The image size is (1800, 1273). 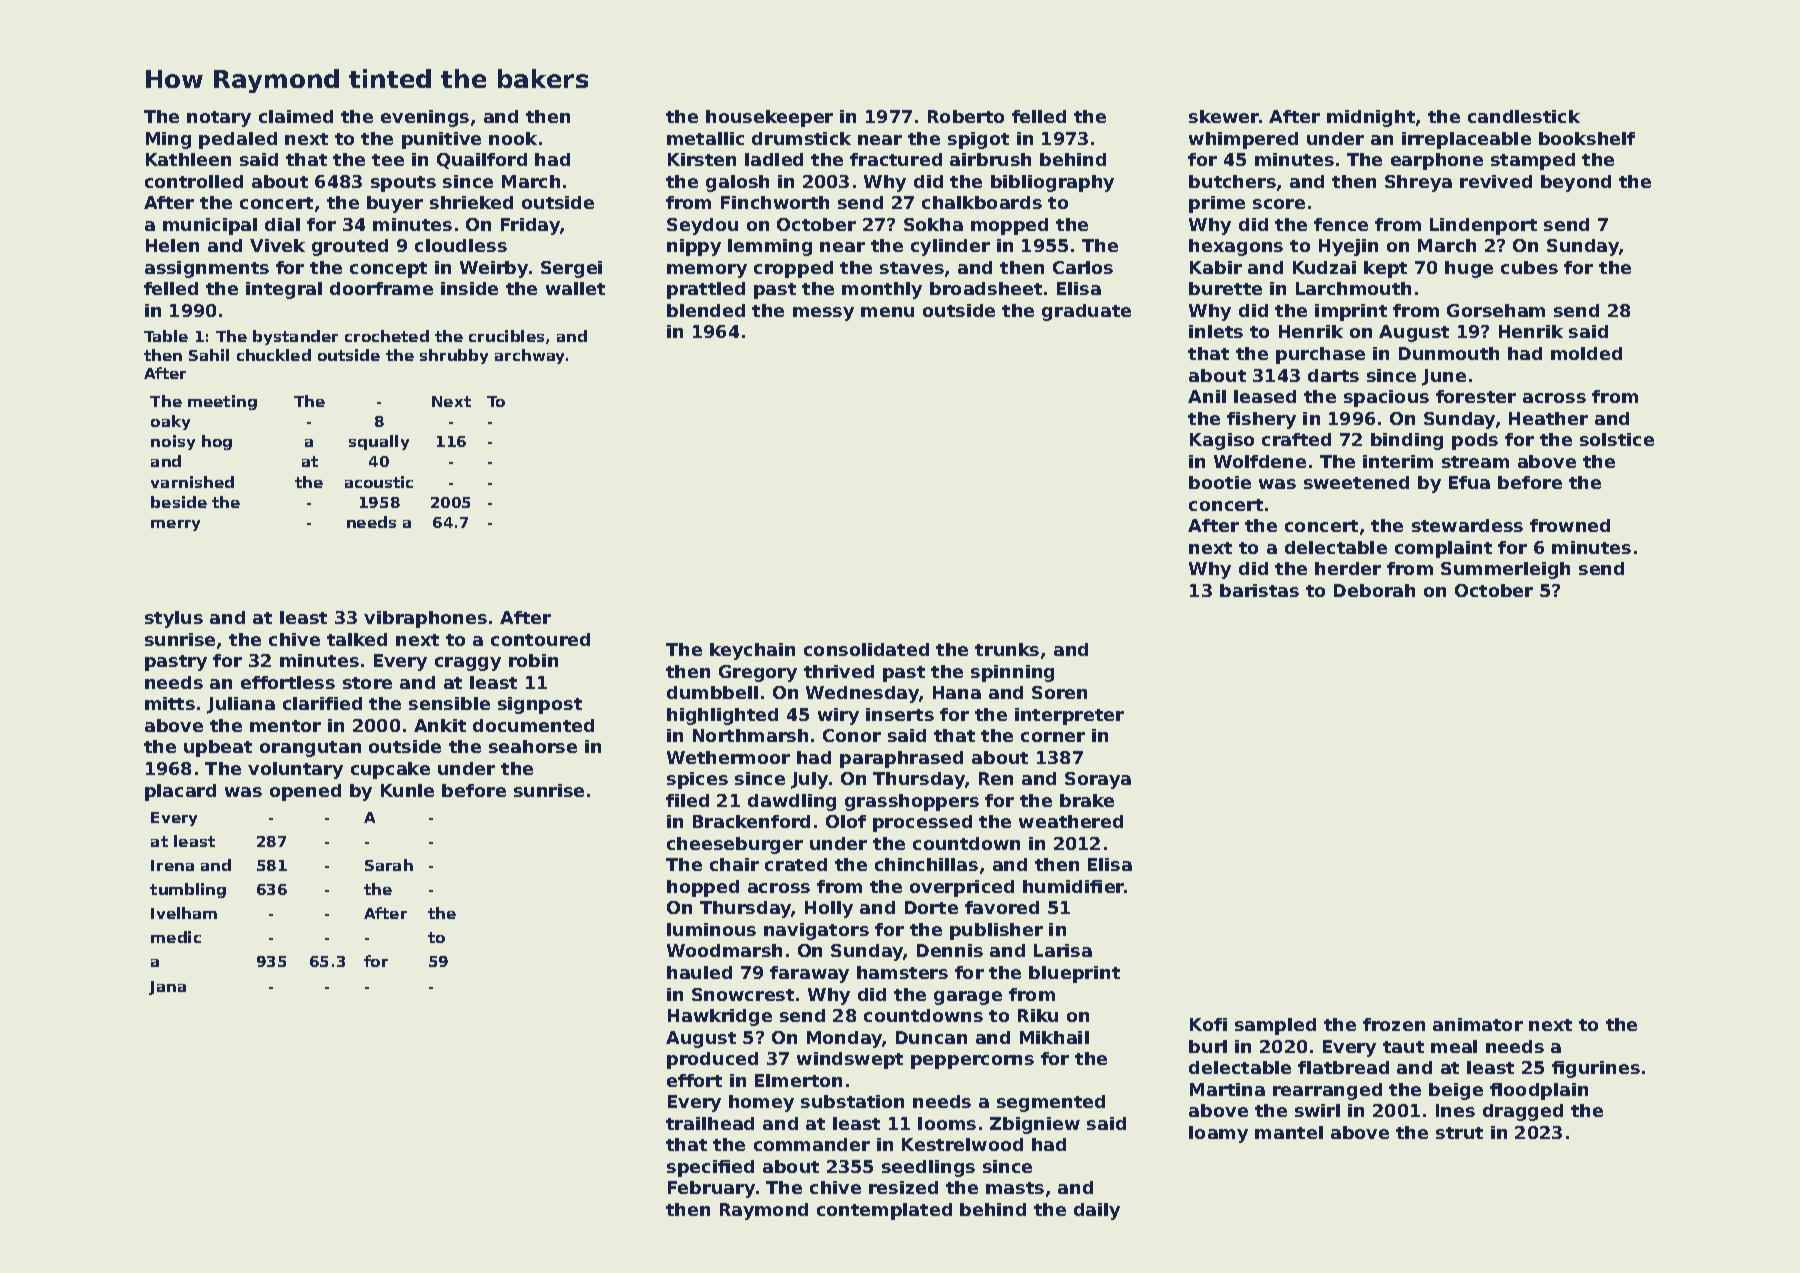 I want to click on contemplated, so click(x=884, y=1211).
